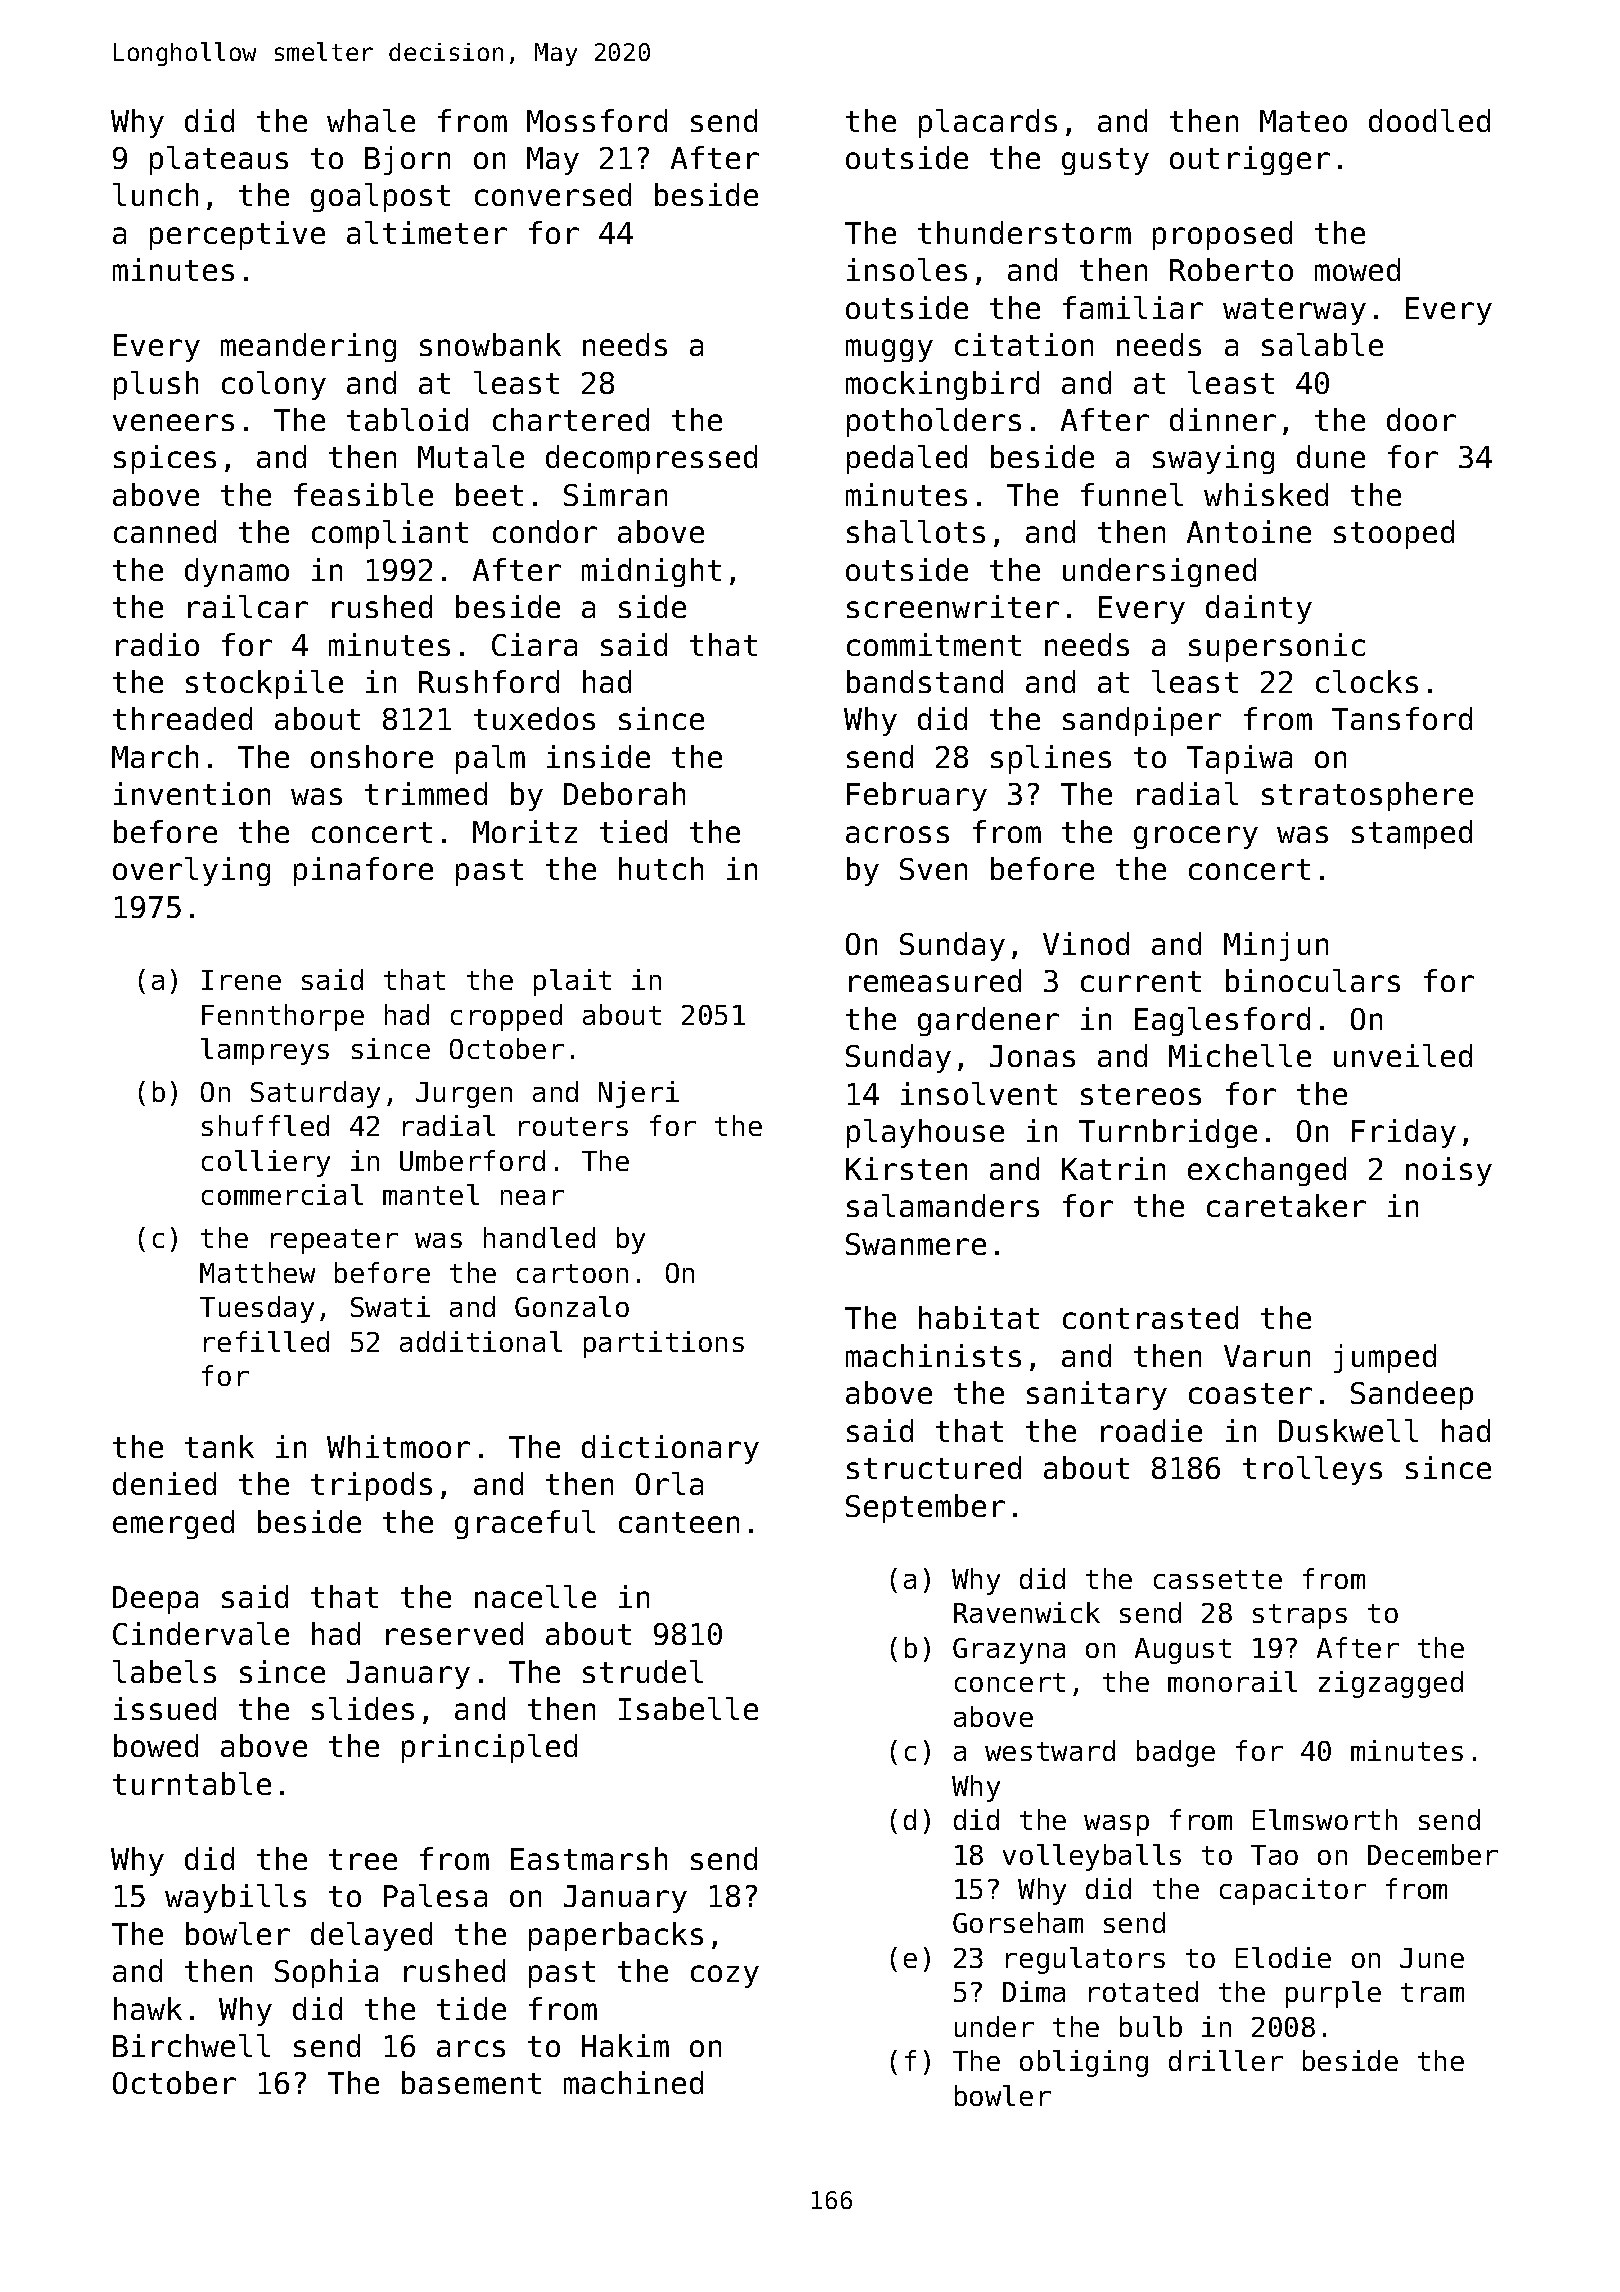 Image resolution: width=1620 pixels, height=2292 pixels. Describe the element at coordinates (597, 120) in the document. I see `Mossford` at that location.
